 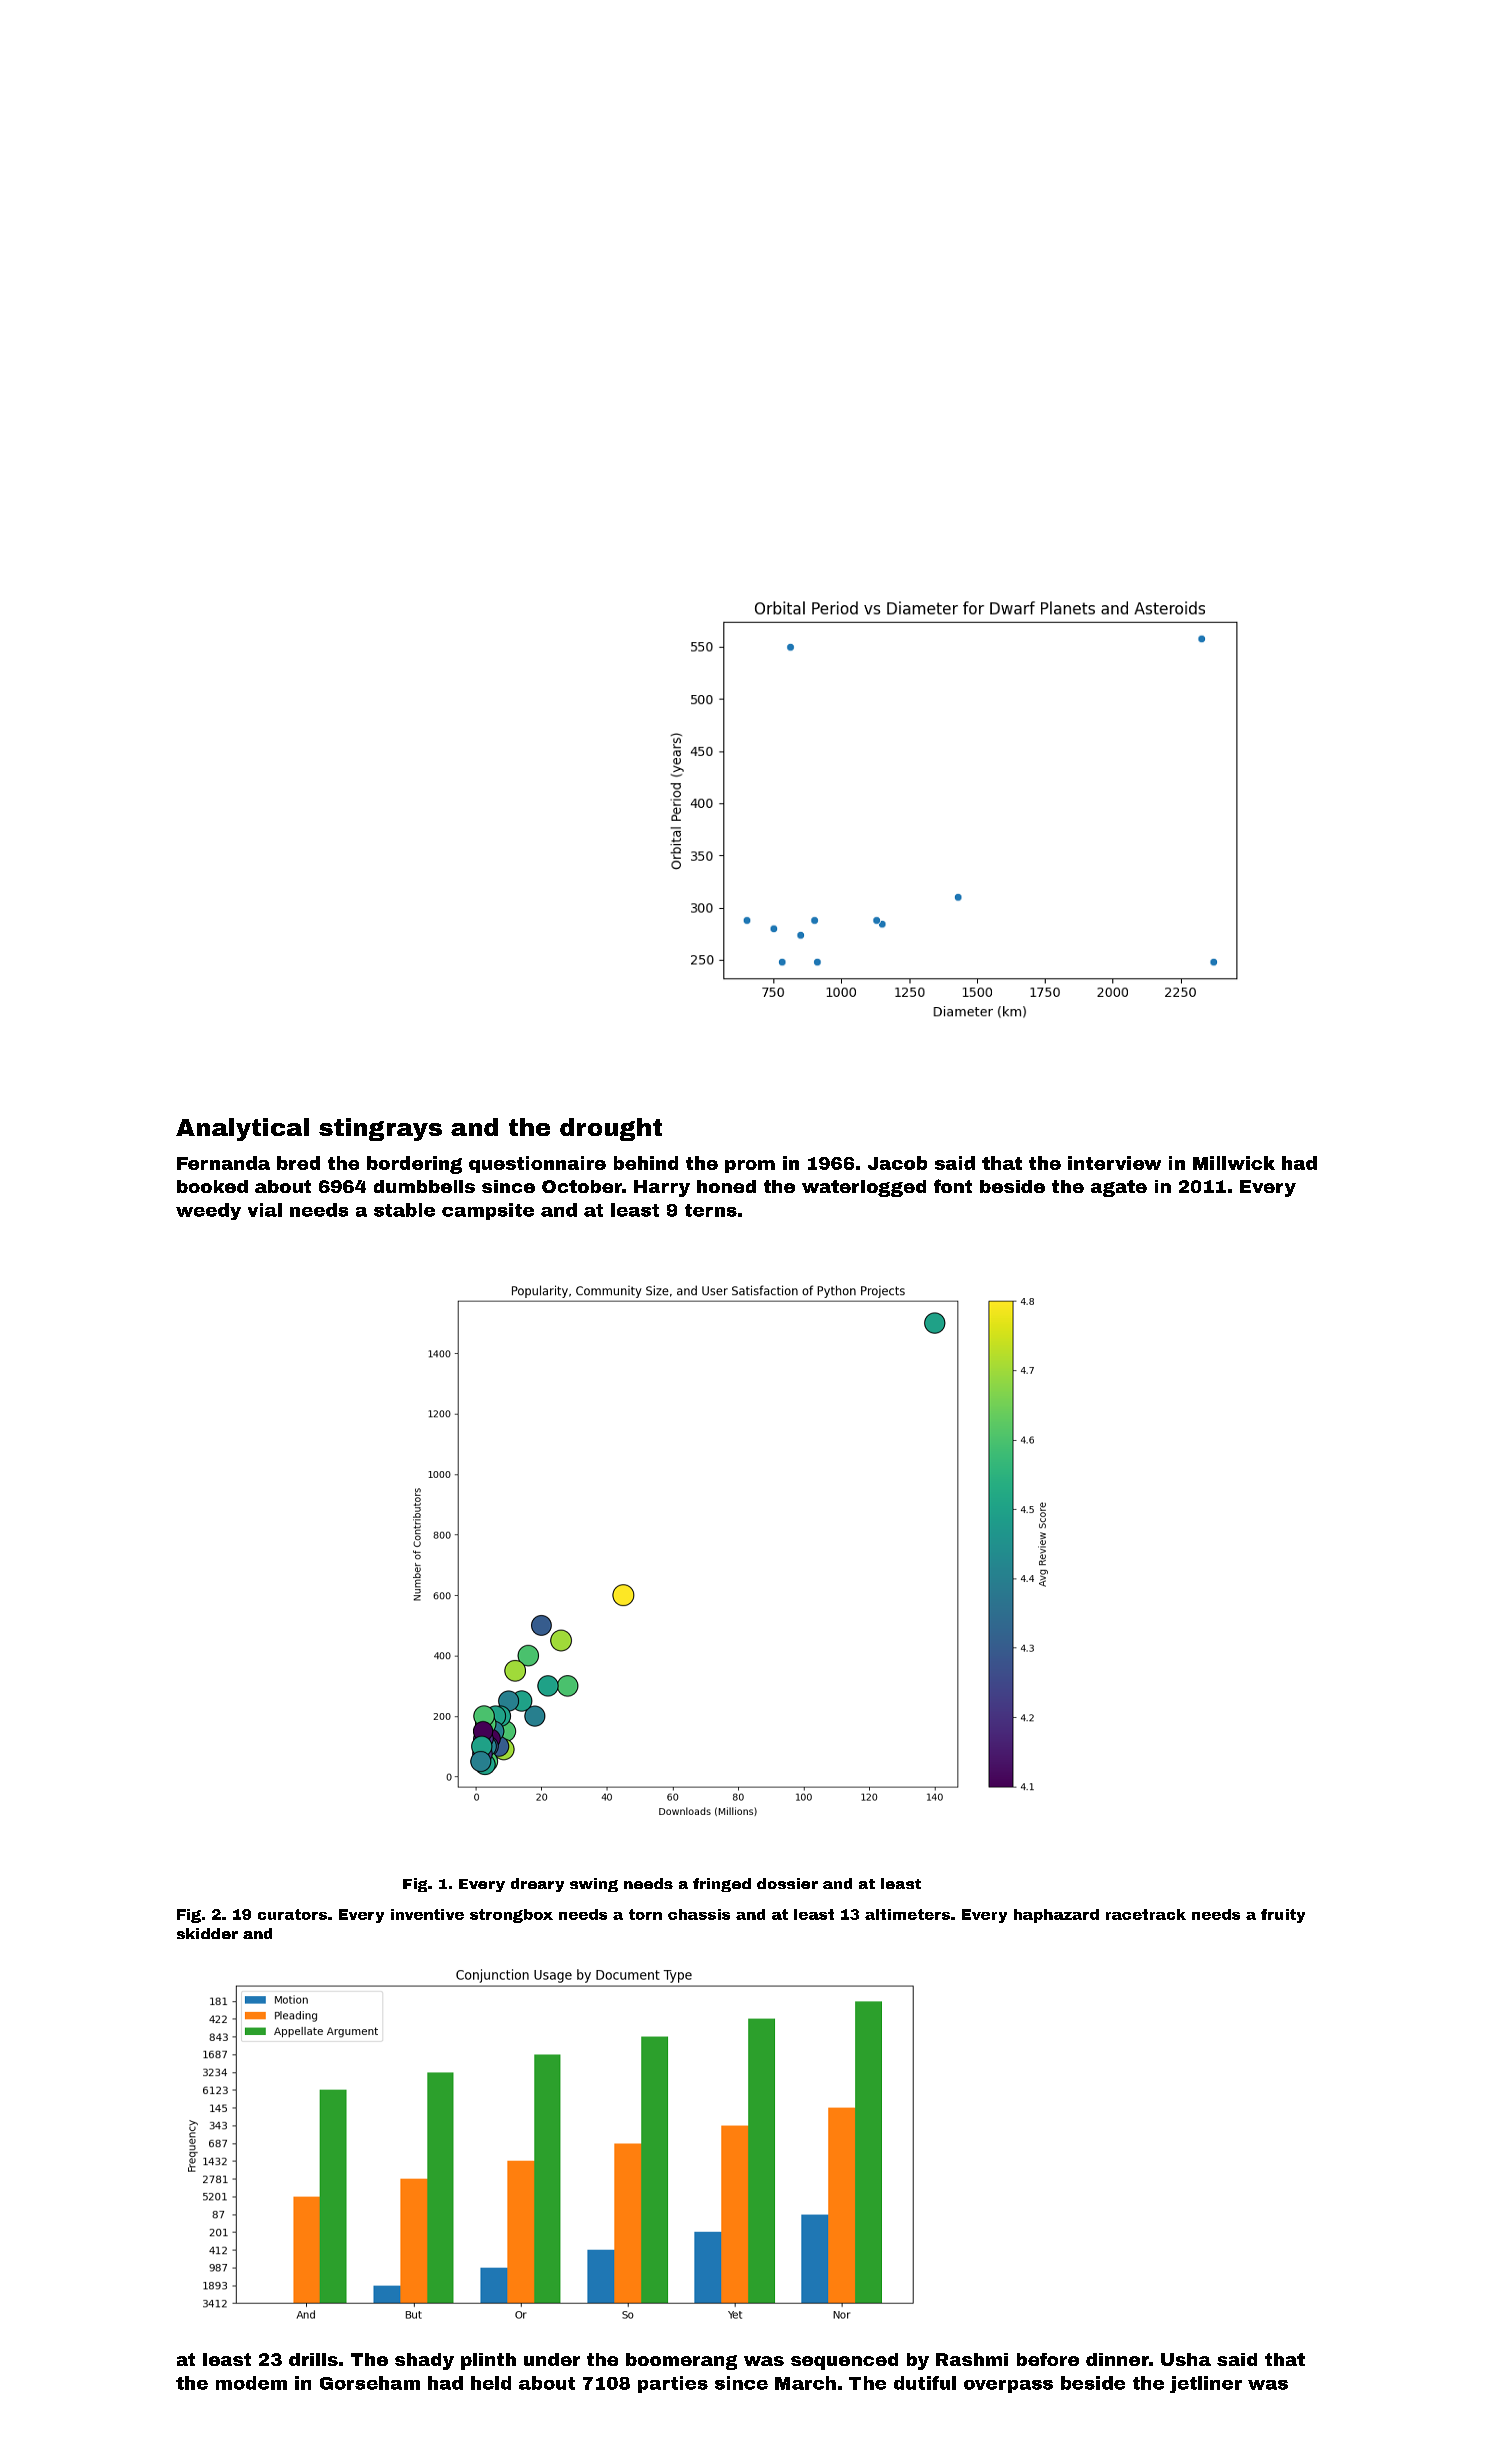 What do you see at coordinates (380, 1129) in the page?
I see `stingrays` at bounding box center [380, 1129].
